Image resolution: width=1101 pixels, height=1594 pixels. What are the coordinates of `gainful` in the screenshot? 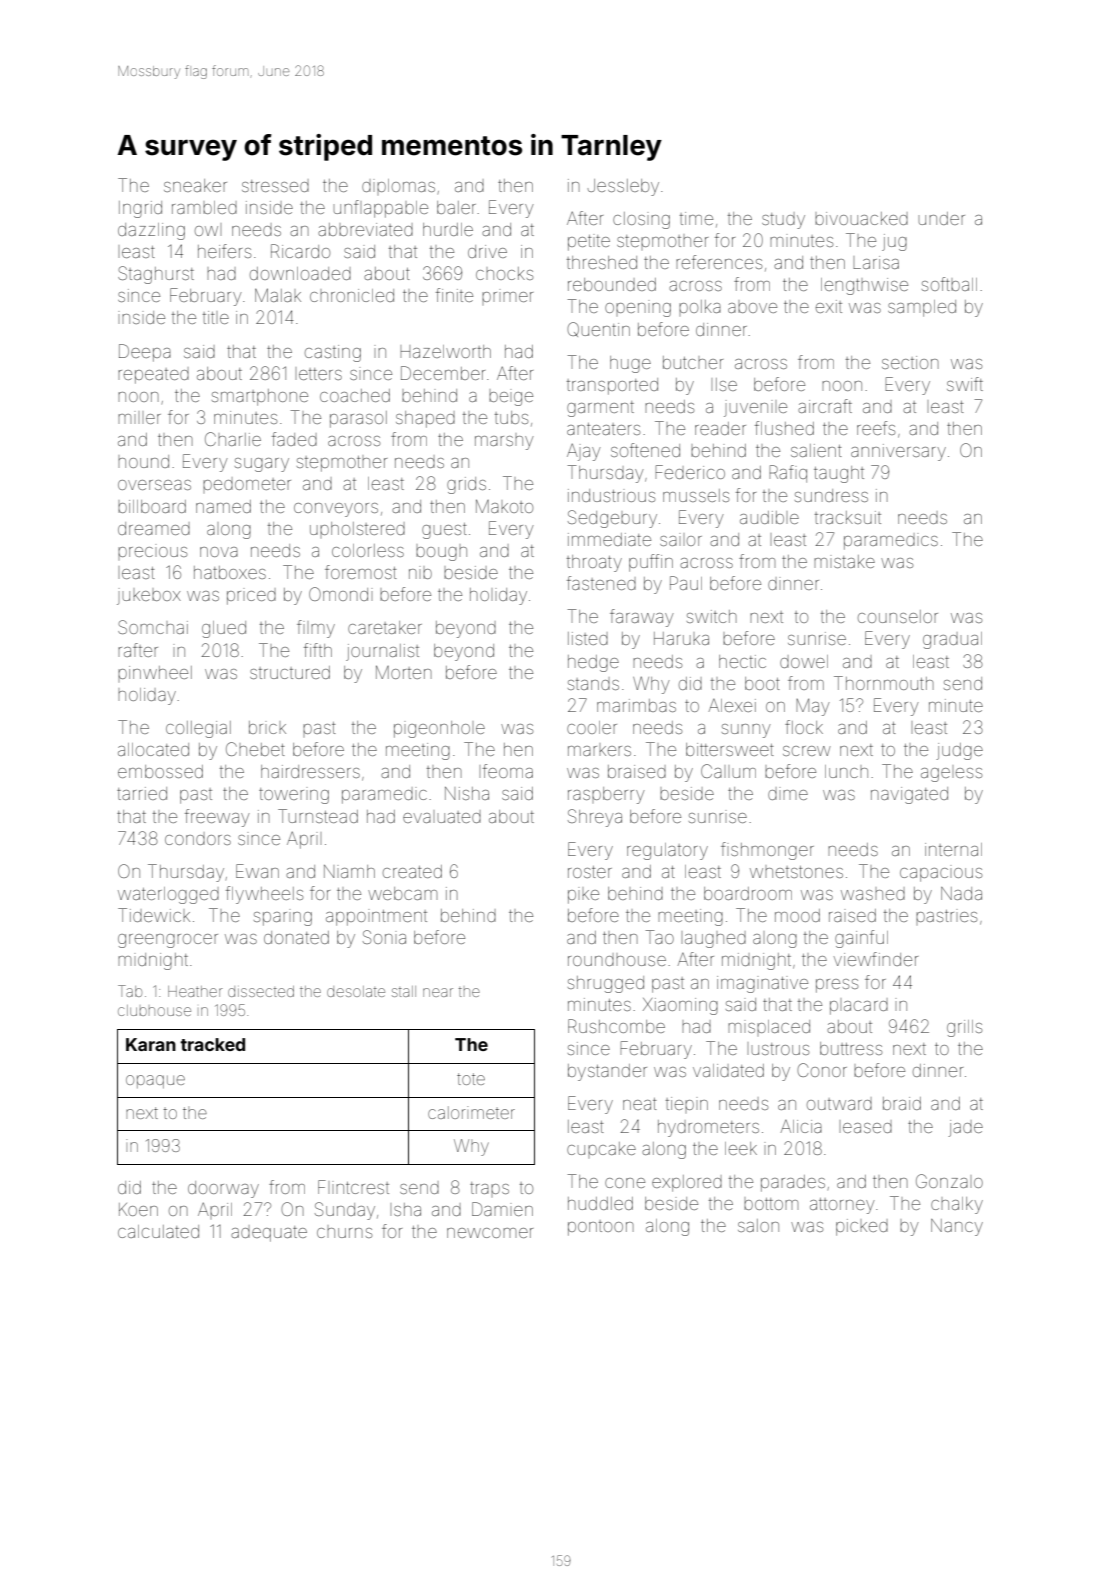 It's located at (861, 939).
